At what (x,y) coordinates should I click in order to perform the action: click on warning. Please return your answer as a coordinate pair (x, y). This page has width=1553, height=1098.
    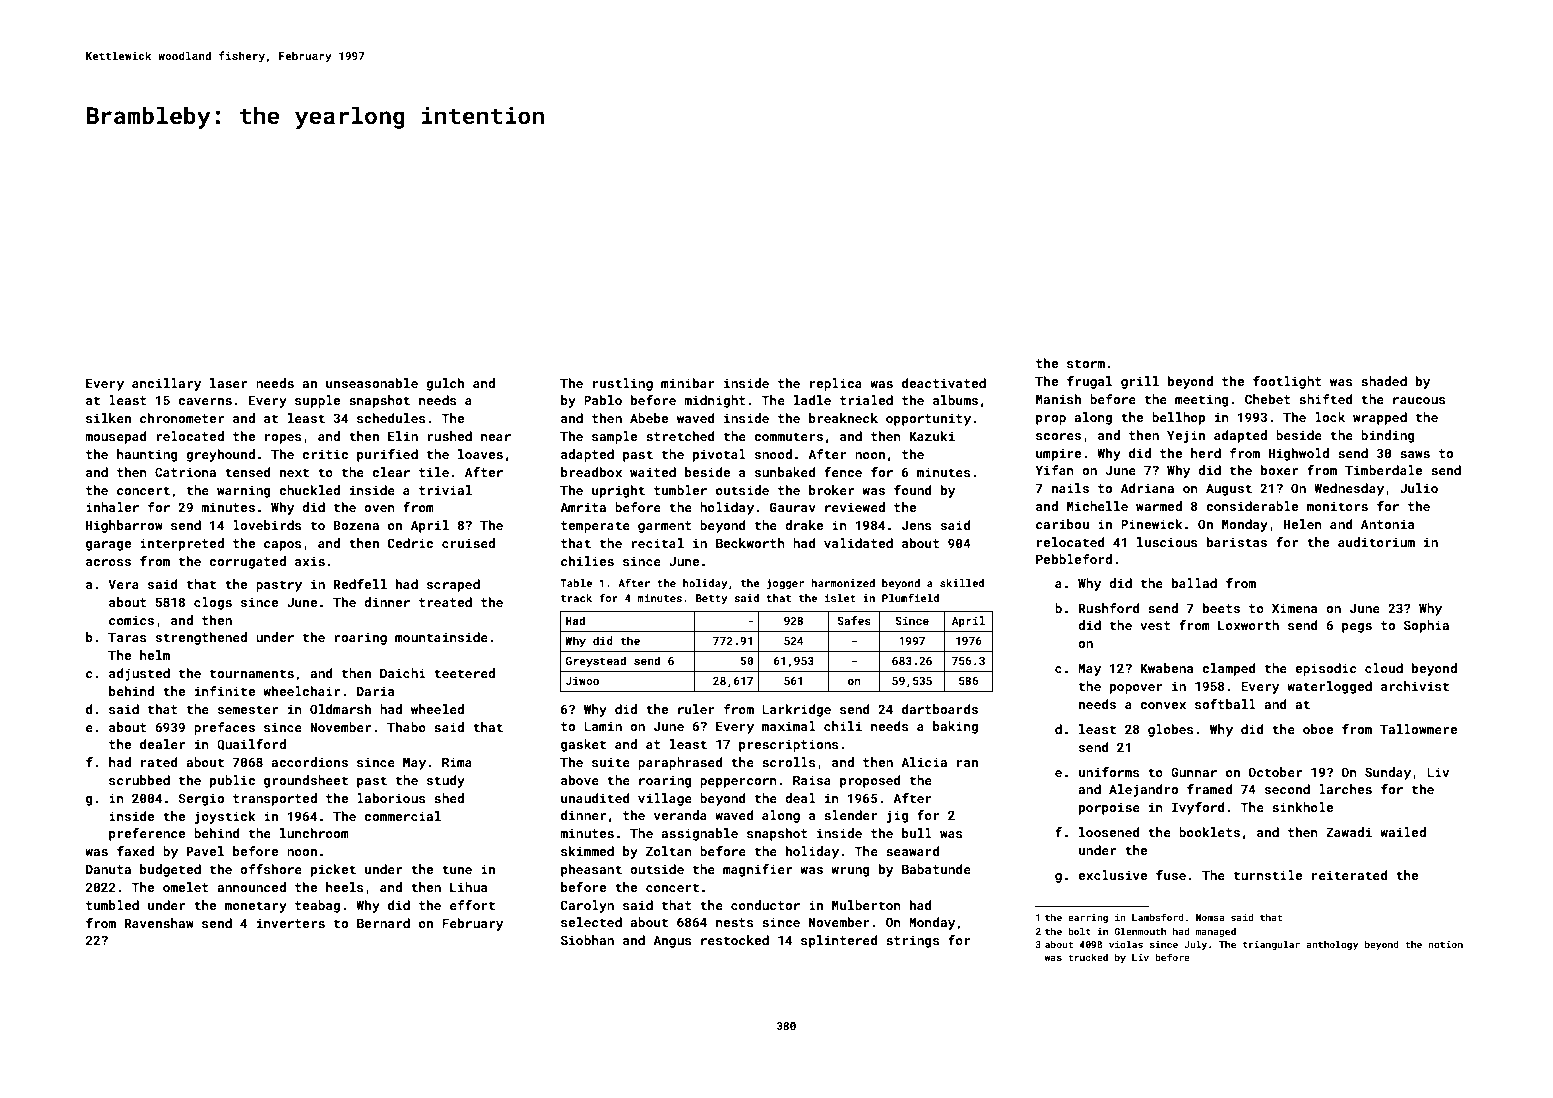
    Looking at the image, I should click on (244, 491).
